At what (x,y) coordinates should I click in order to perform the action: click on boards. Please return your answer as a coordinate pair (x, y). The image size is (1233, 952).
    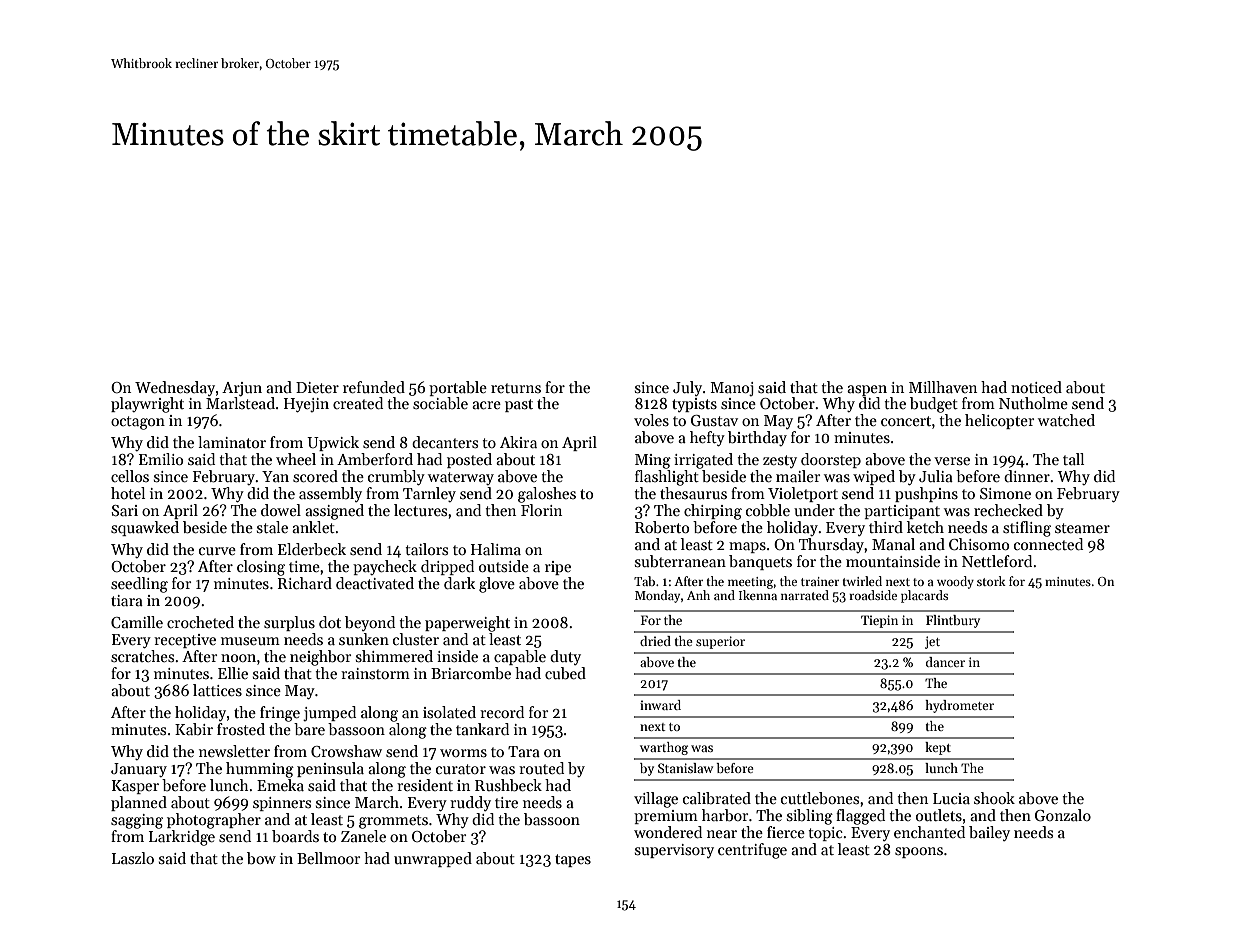
    Looking at the image, I should click on (295, 836).
